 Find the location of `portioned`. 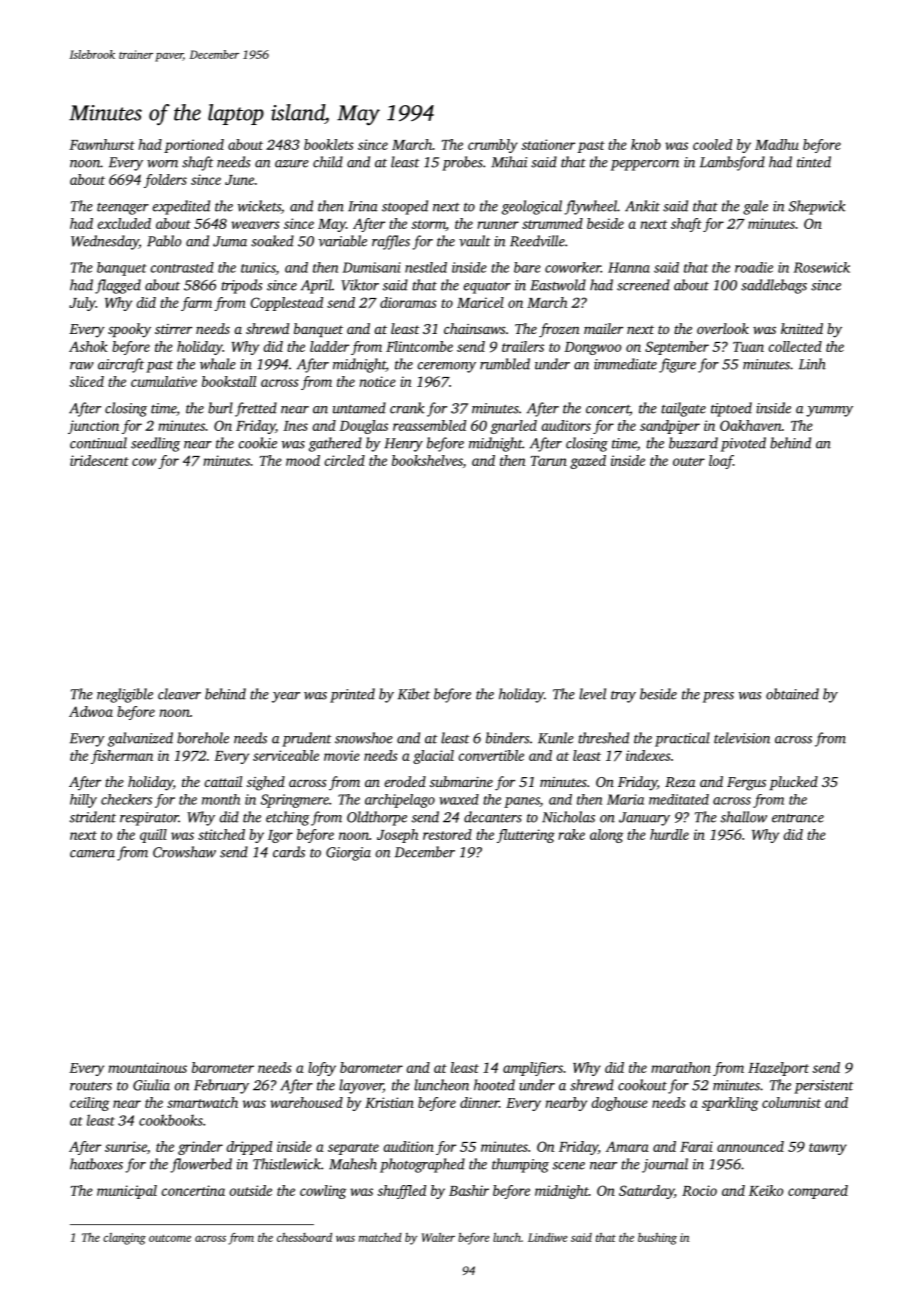

portioned is located at coordinates (194, 146).
